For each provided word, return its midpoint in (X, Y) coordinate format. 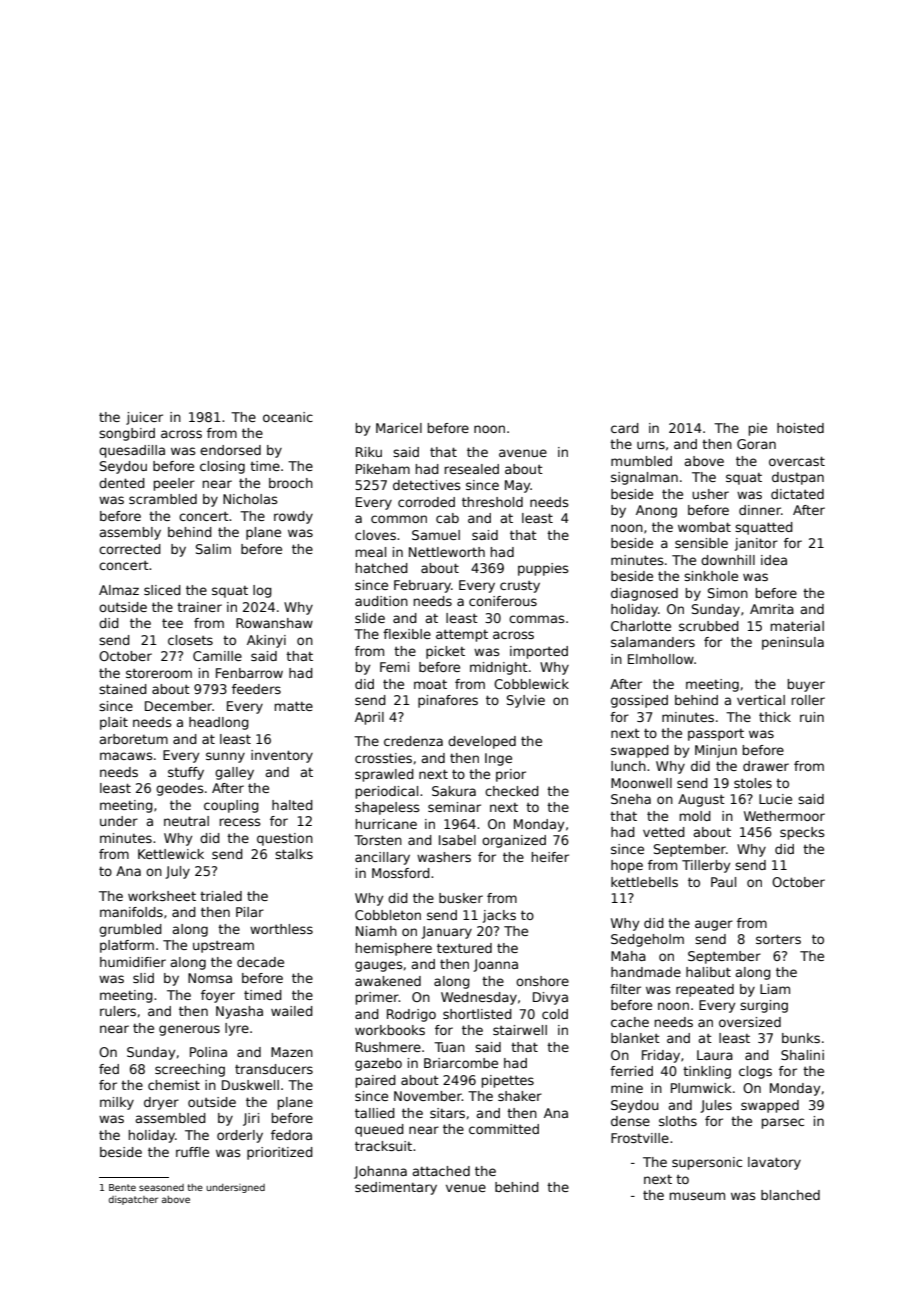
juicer (144, 418)
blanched (790, 1195)
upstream (223, 947)
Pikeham (383, 469)
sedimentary (396, 1188)
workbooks (390, 1030)
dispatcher (133, 1200)
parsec (783, 1123)
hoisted (800, 428)
